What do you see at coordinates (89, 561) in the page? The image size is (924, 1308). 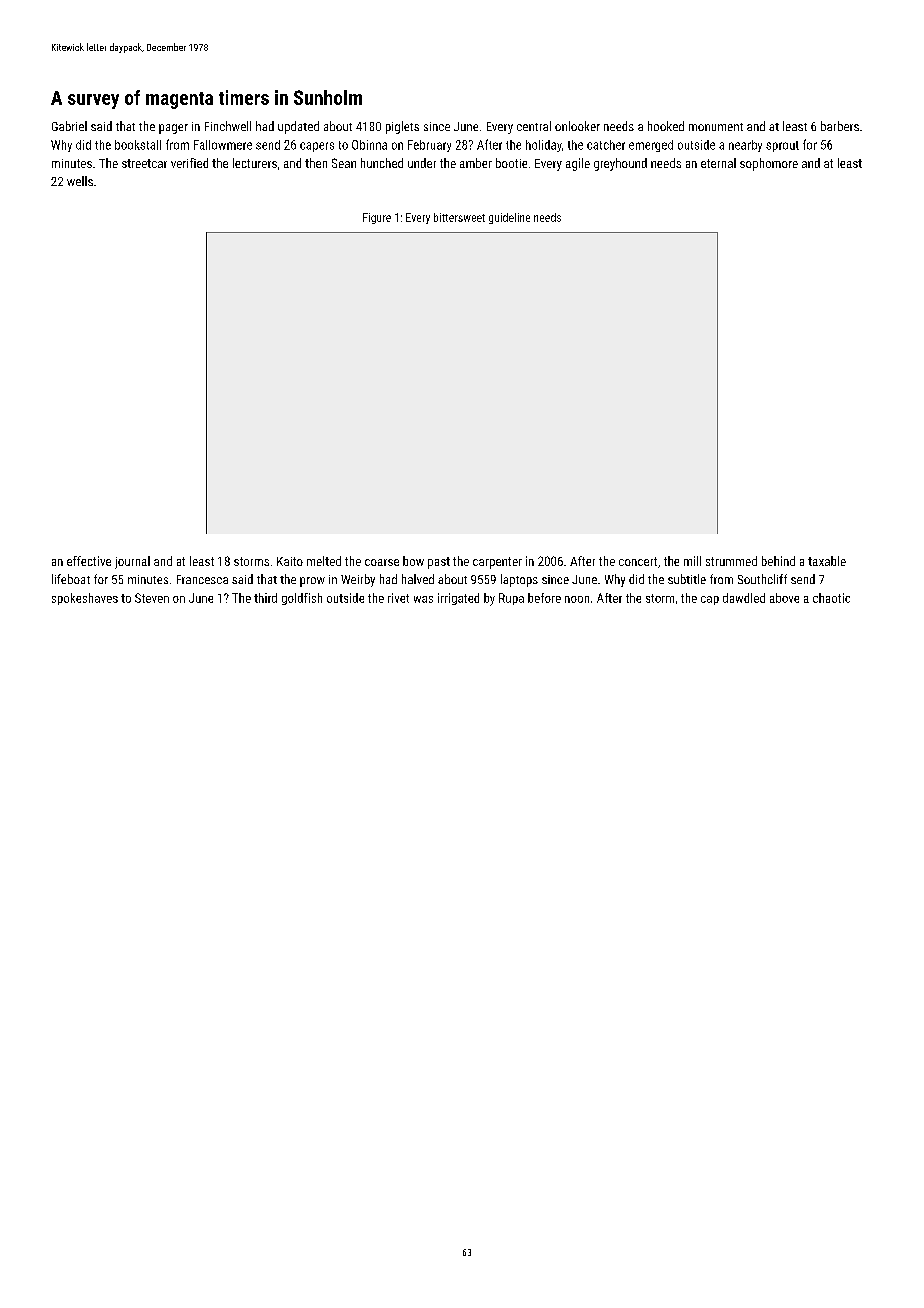 I see `effective` at bounding box center [89, 561].
